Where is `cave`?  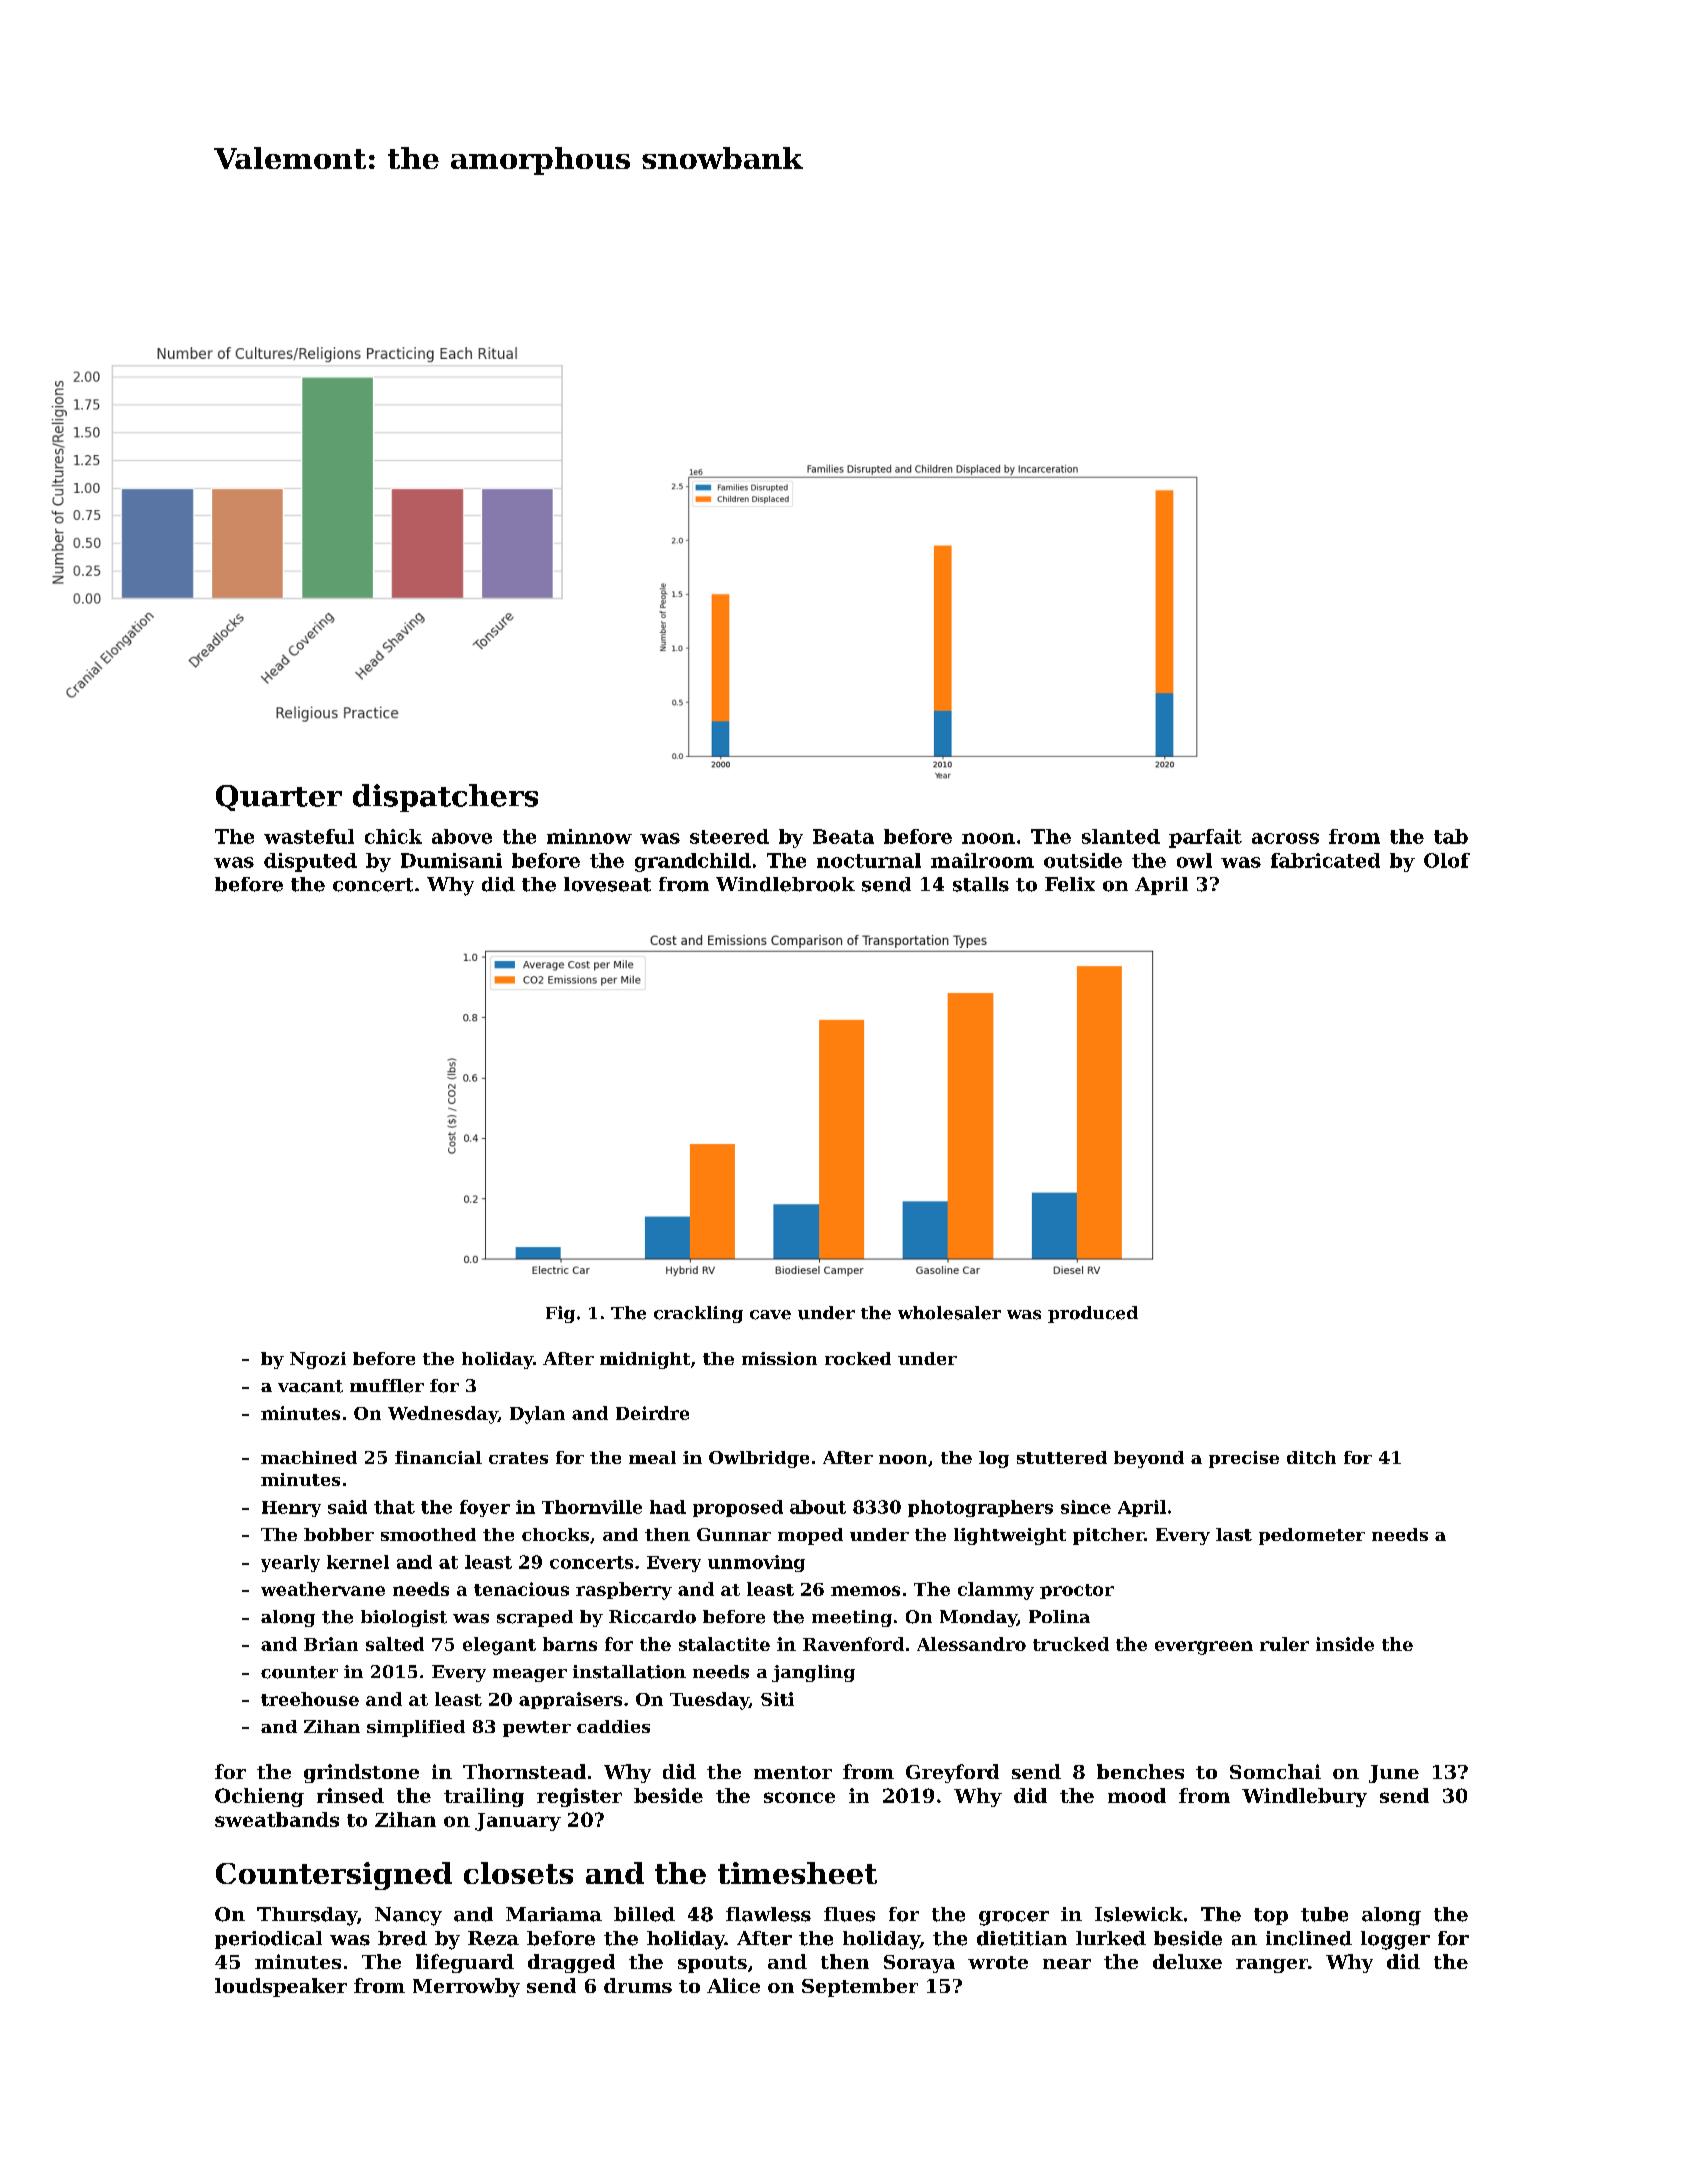
cave is located at coordinates (770, 1315).
